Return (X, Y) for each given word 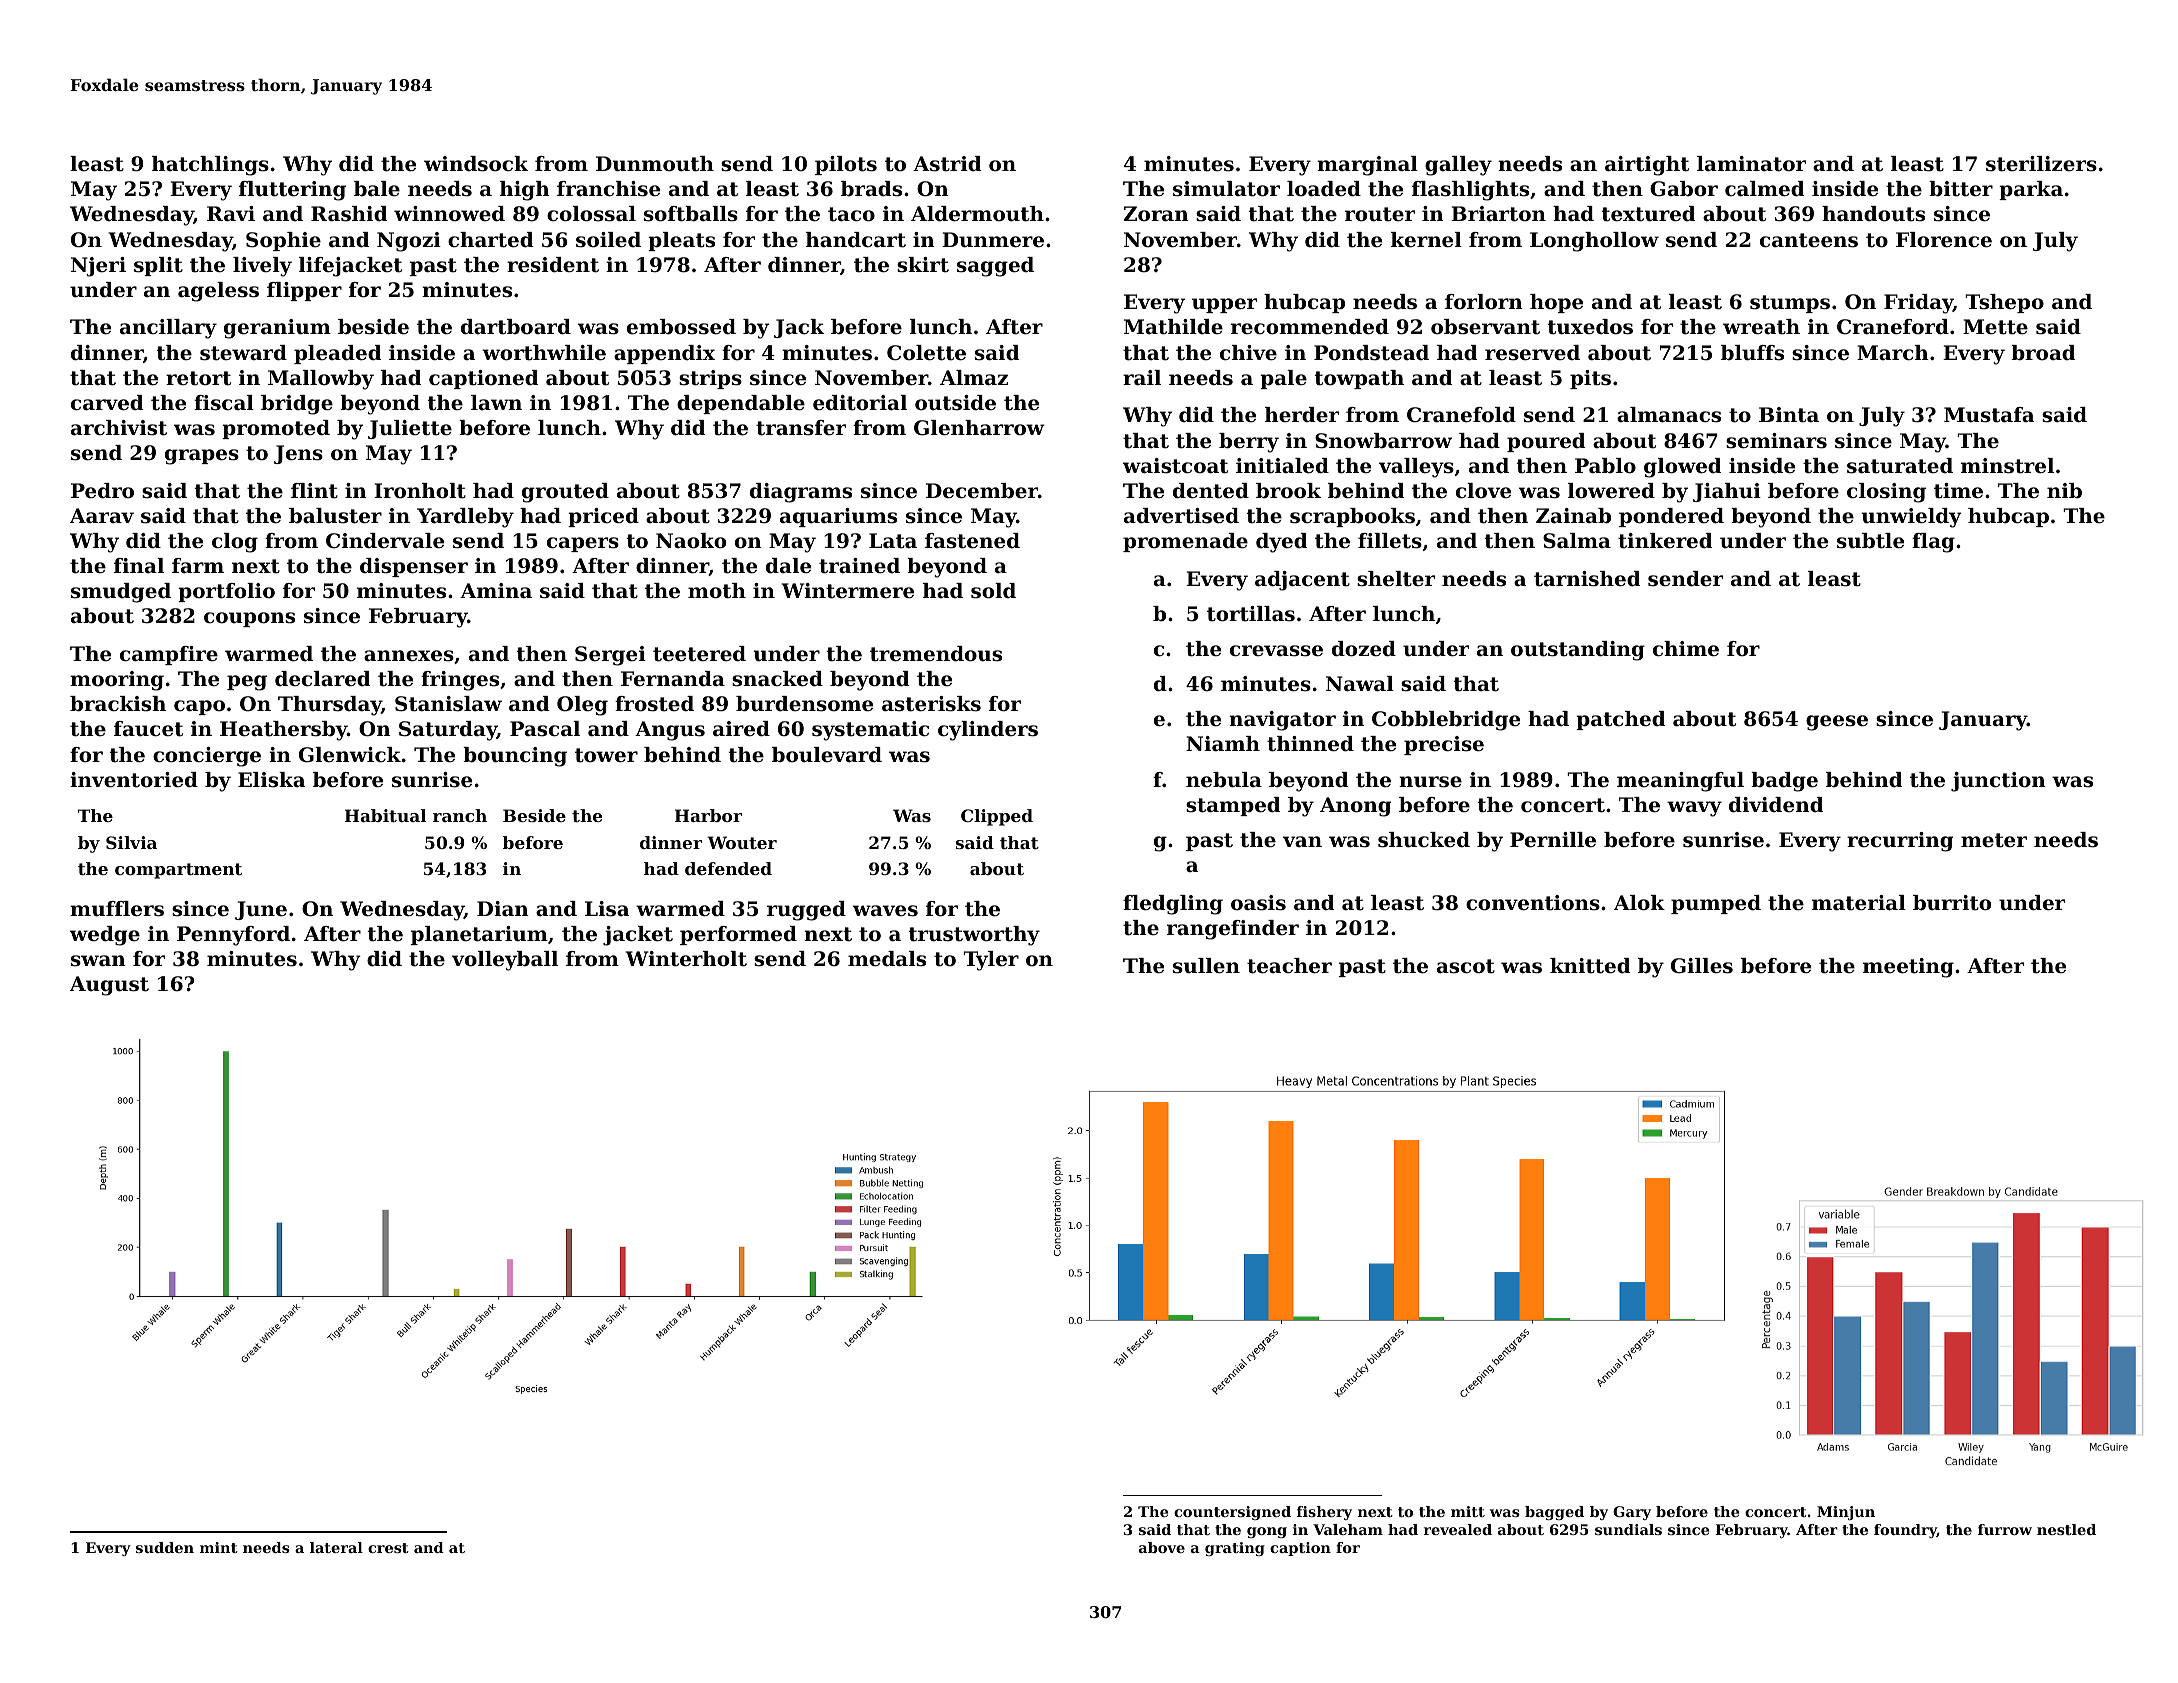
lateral (336, 1547)
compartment (178, 871)
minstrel (2007, 466)
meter (1994, 840)
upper (1224, 305)
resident (553, 265)
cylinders (988, 731)
